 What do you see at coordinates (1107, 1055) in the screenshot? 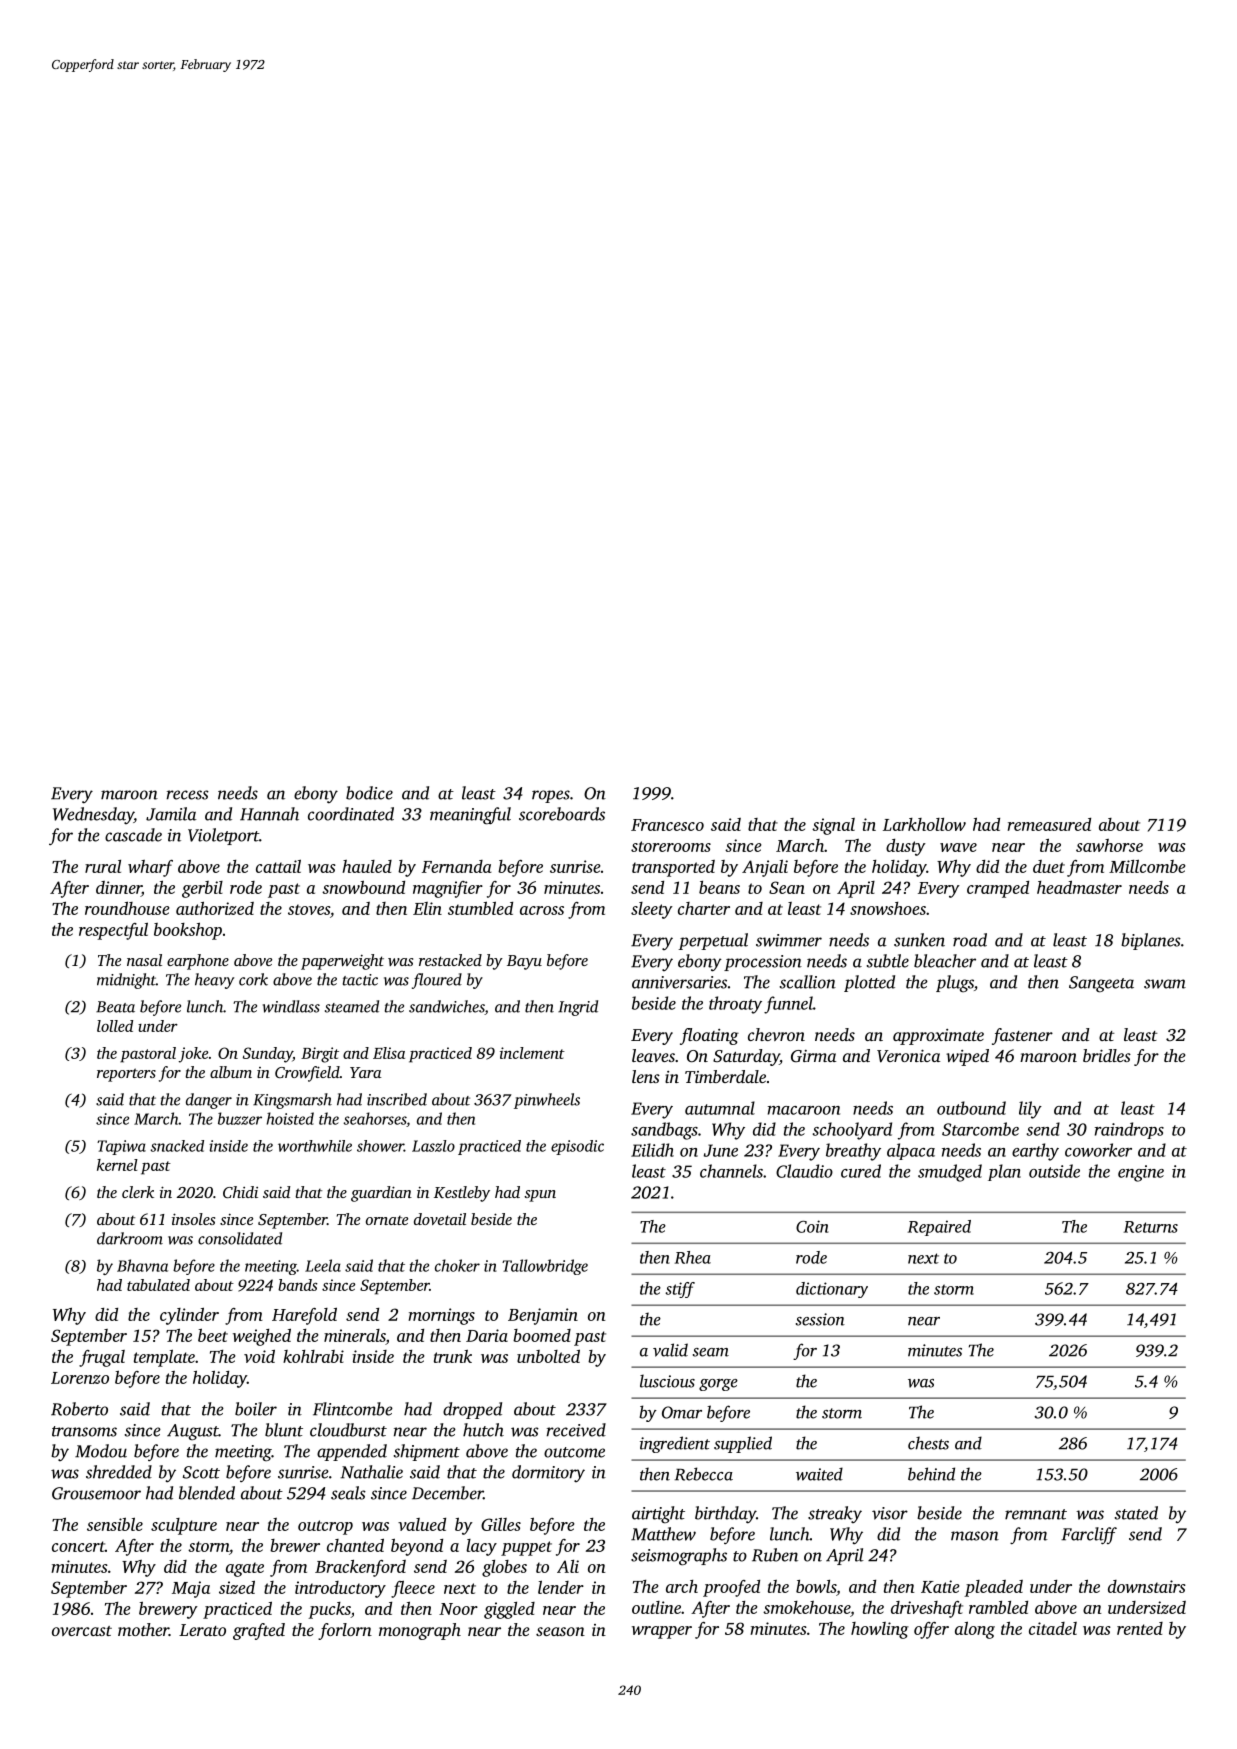
I see `bridles` at bounding box center [1107, 1055].
